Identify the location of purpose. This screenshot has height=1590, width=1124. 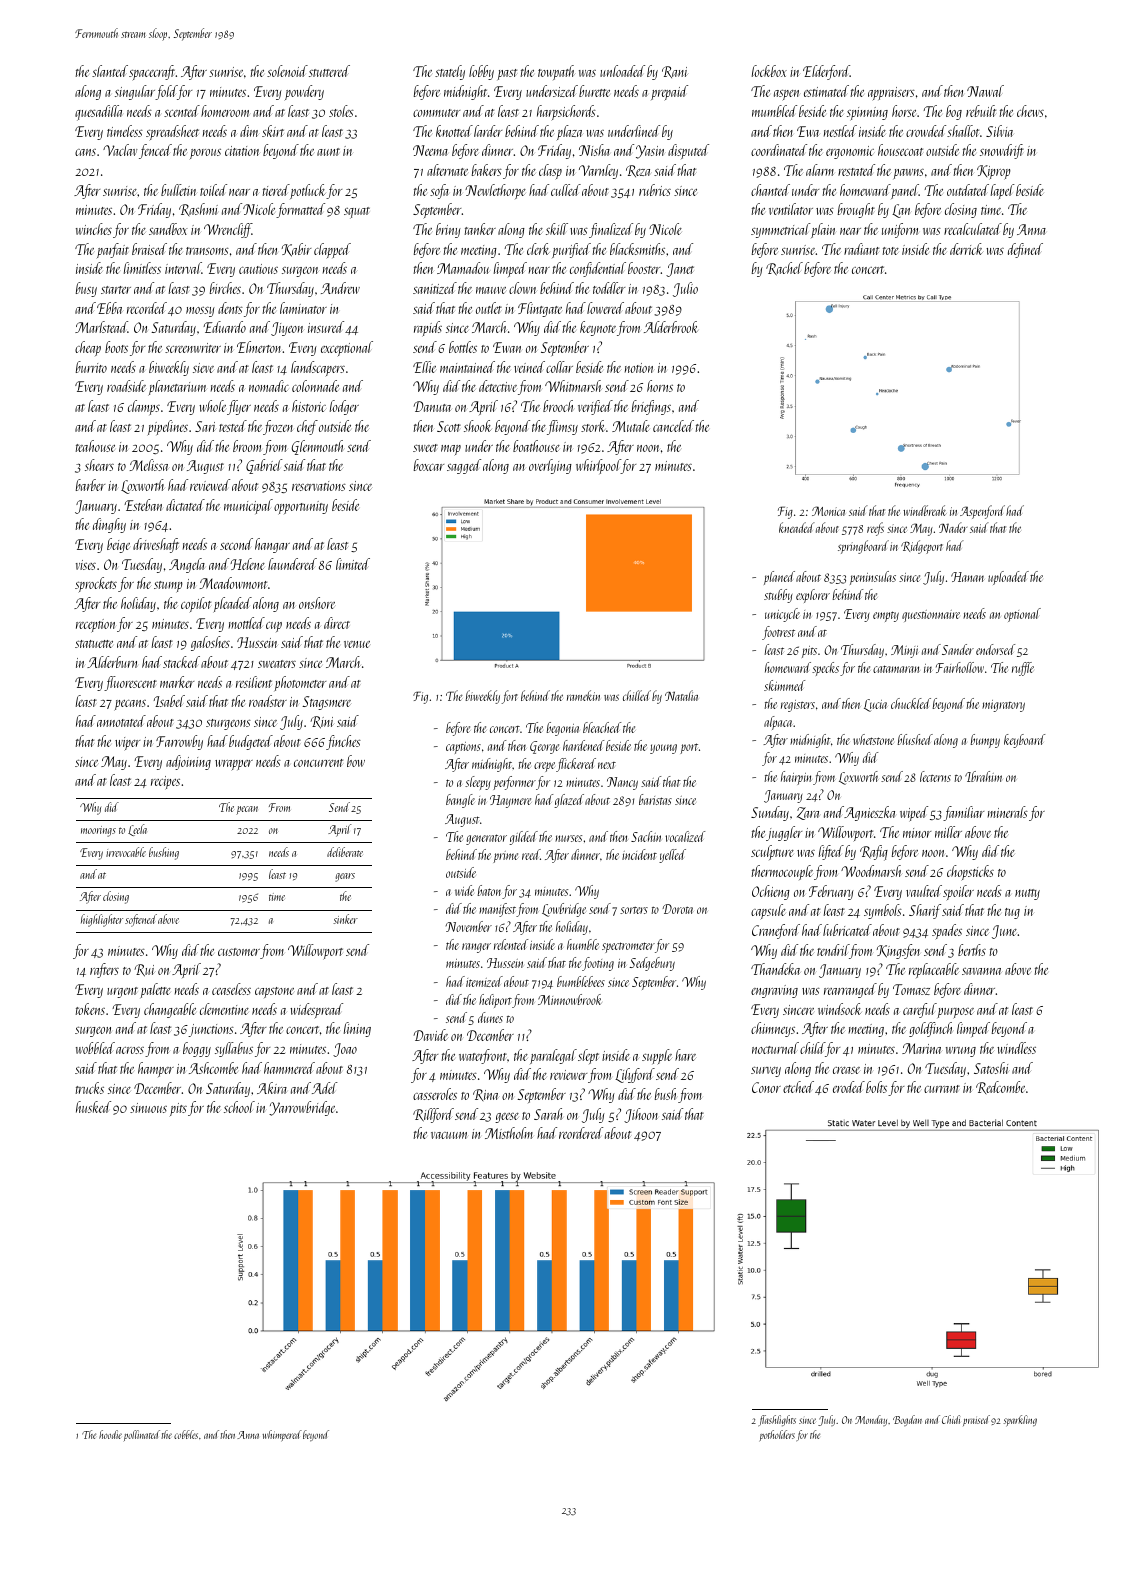
(956, 1013).
